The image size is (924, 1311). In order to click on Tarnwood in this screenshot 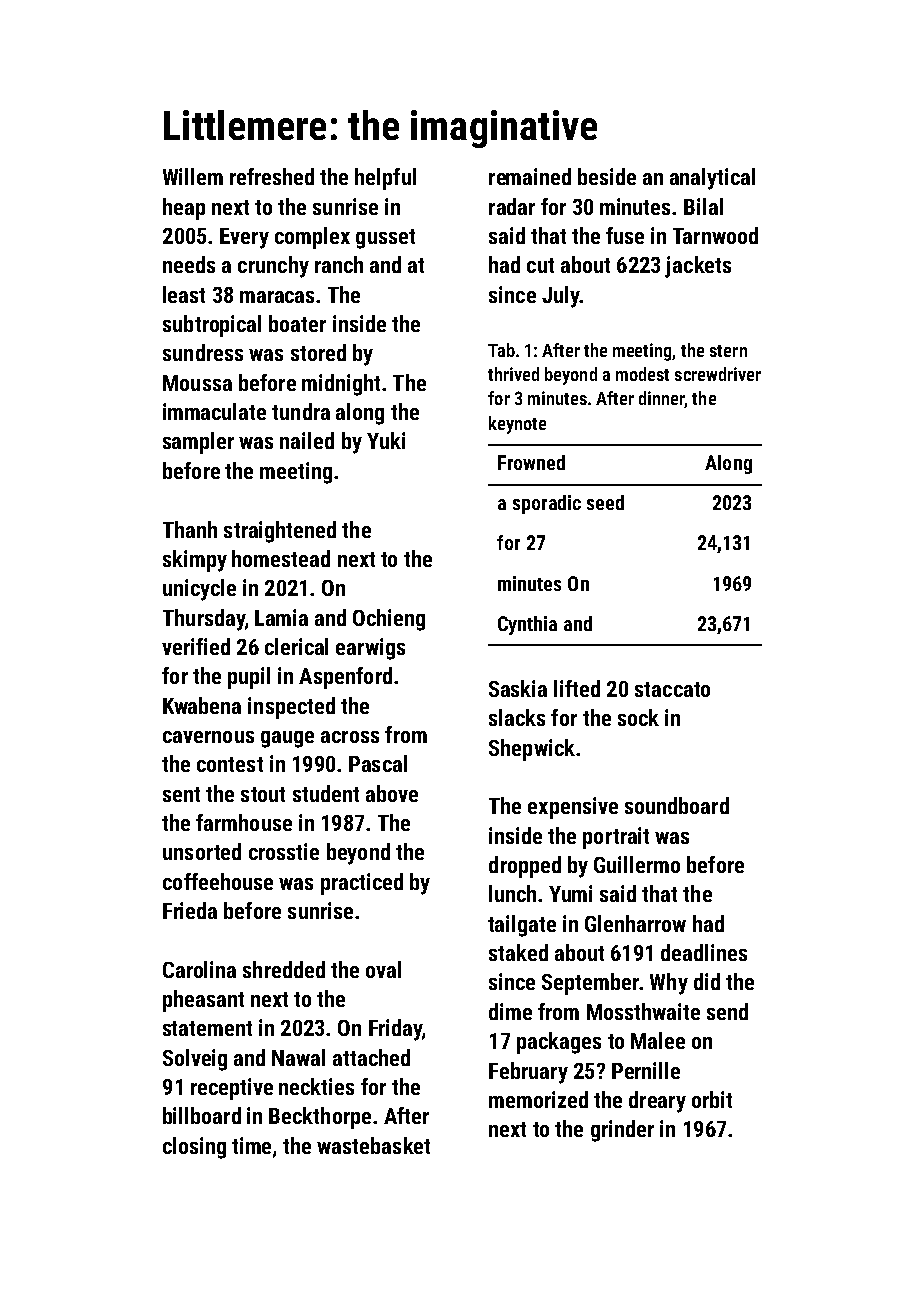, I will do `click(715, 235)`.
